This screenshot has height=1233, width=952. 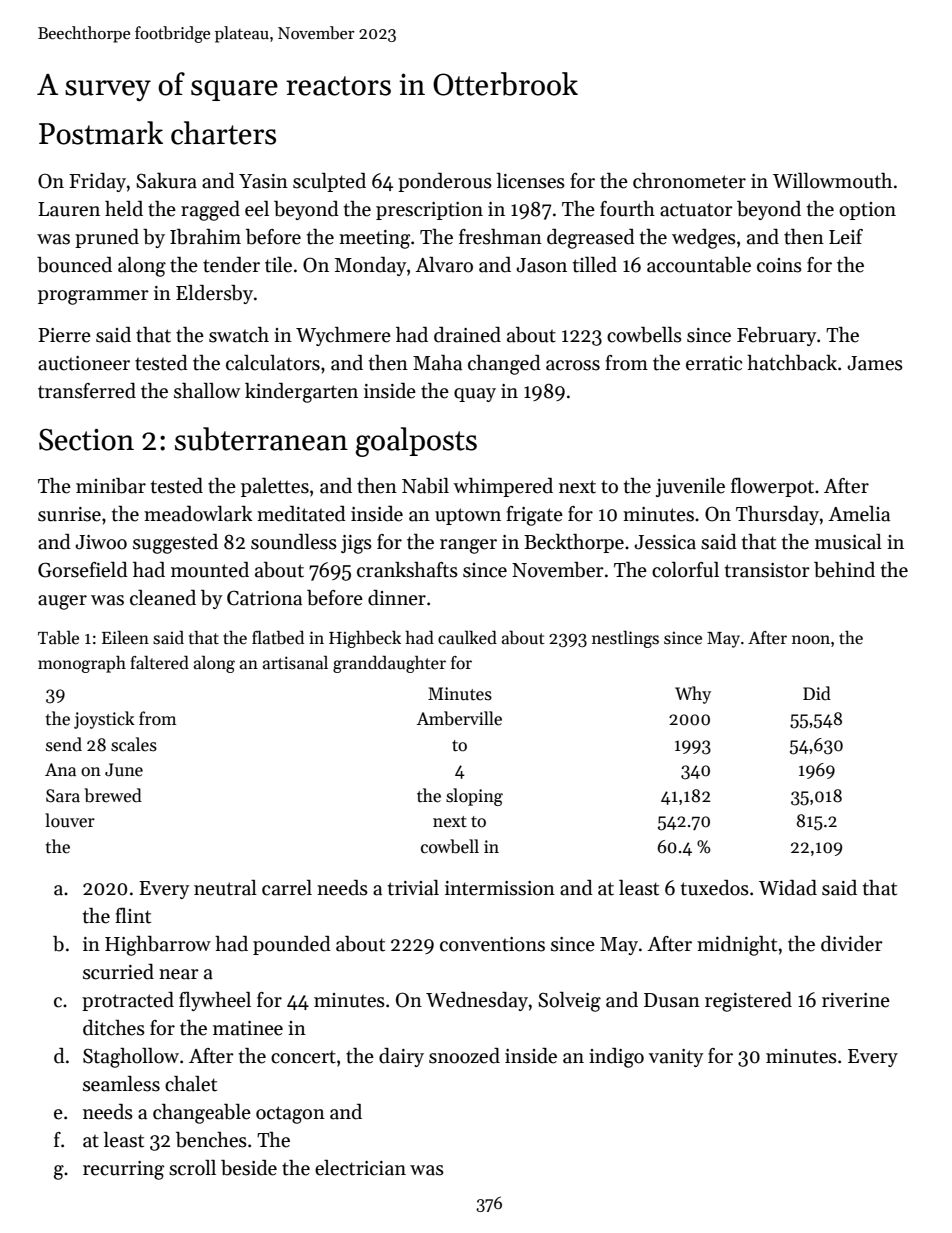 I want to click on granddaughter, so click(x=389, y=664).
